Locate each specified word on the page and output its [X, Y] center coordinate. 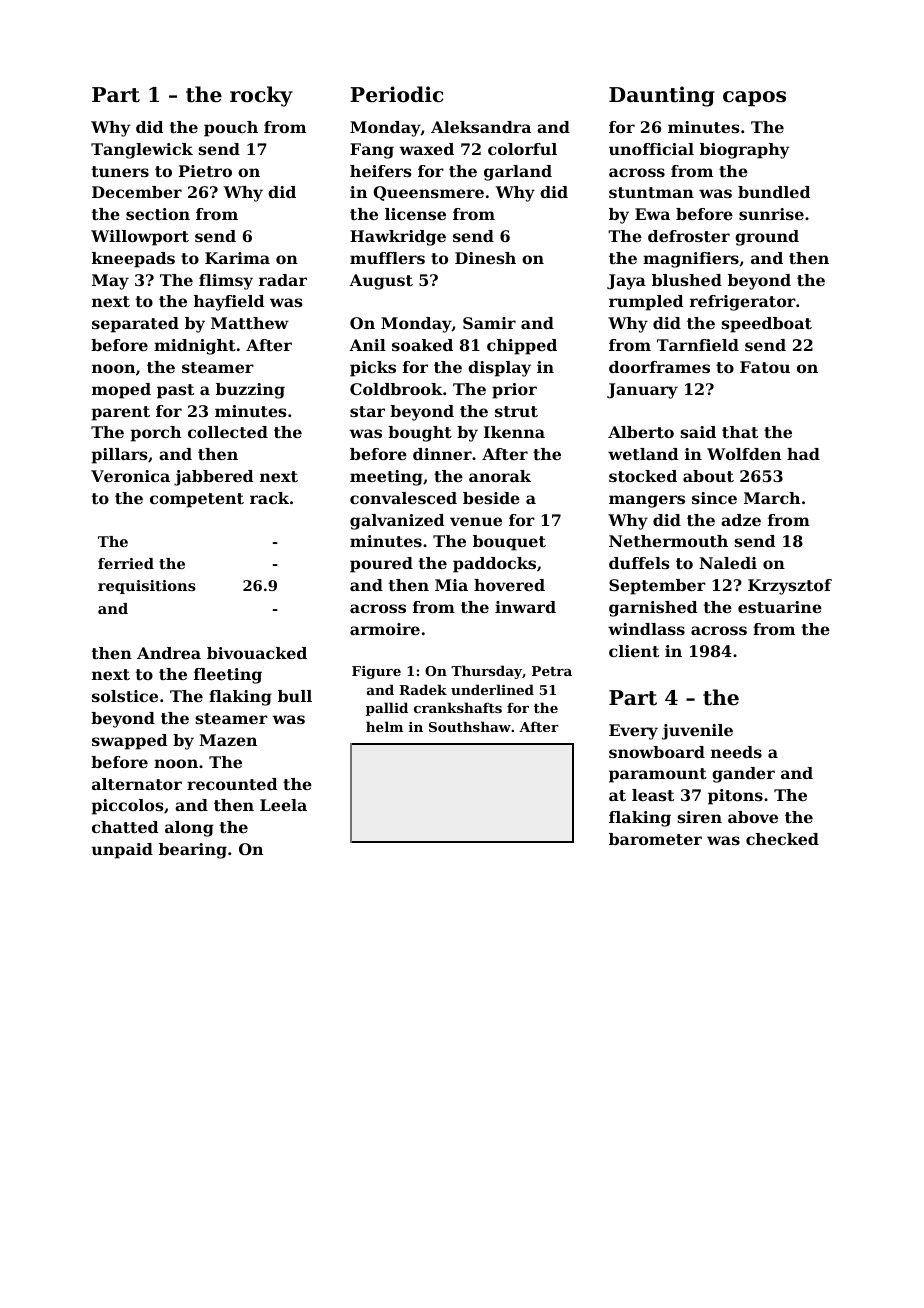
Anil [367, 345]
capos [754, 98]
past [175, 391]
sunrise [771, 214]
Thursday [486, 672]
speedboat [766, 325]
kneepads [133, 260]
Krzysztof [790, 587]
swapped [129, 742]
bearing [193, 851]
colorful [522, 149]
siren [699, 817]
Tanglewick [142, 151]
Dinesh [485, 258]
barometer [655, 839]
